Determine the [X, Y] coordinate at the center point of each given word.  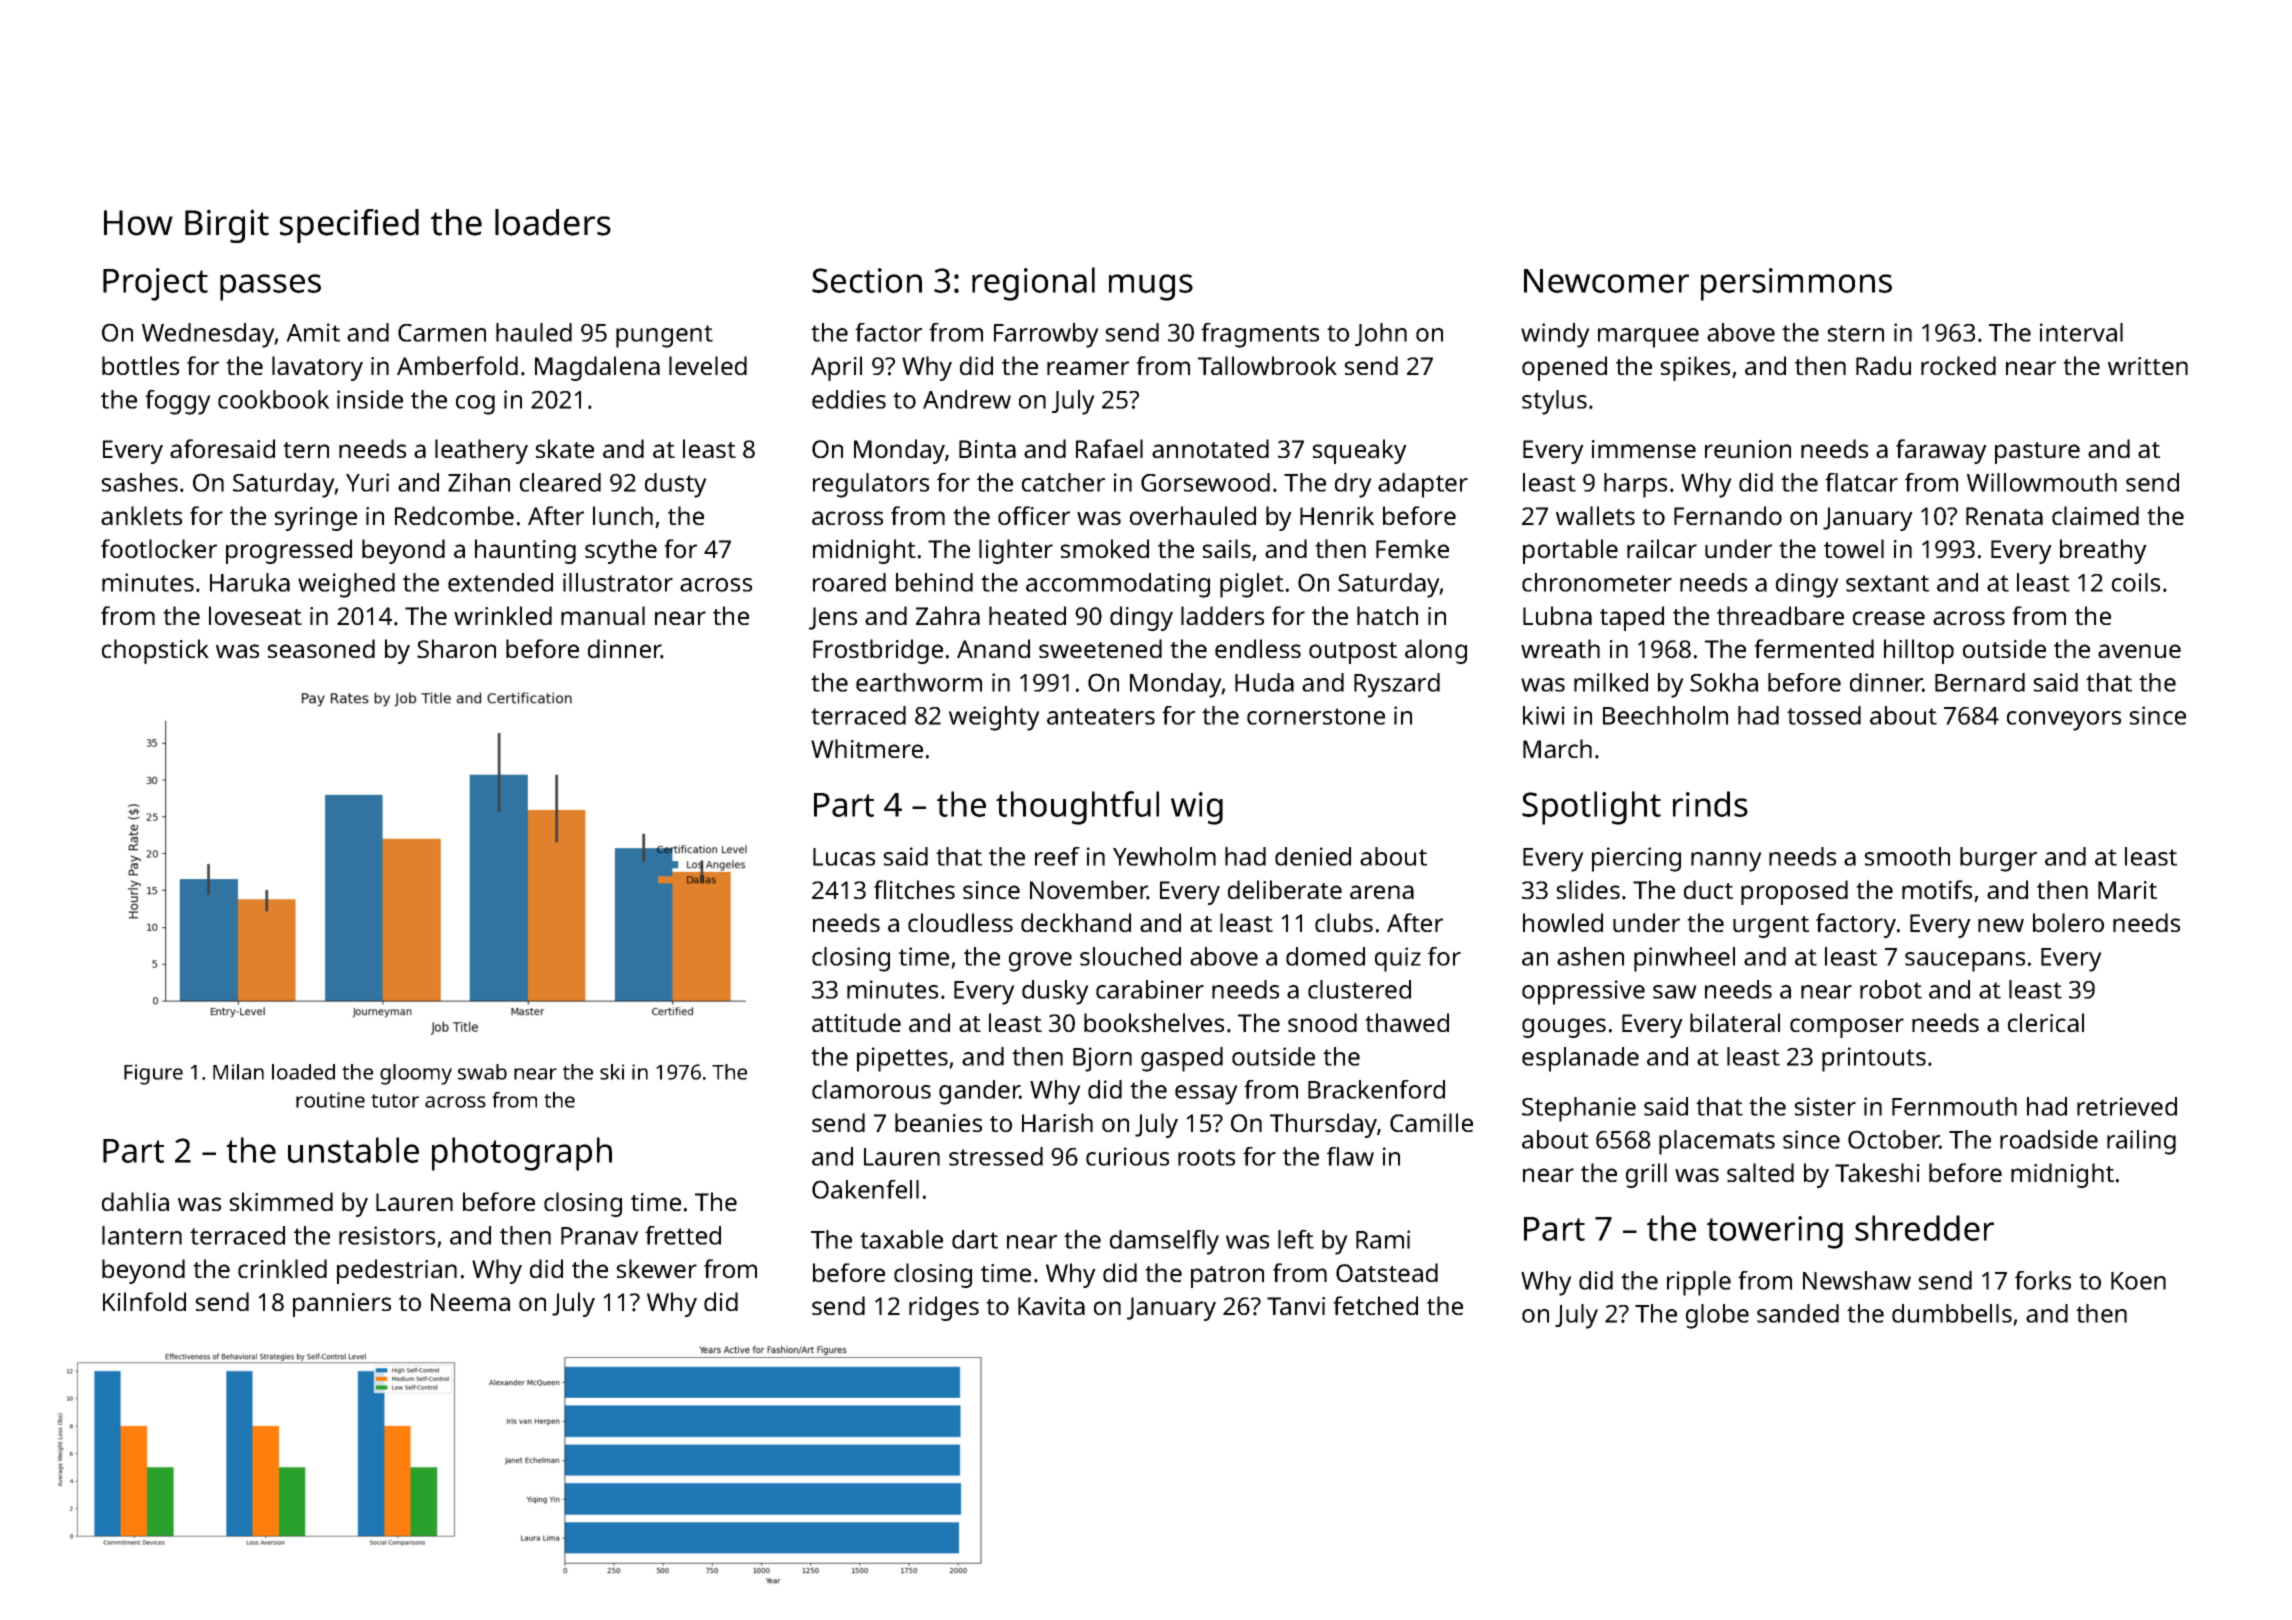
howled [1563, 922]
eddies [849, 399]
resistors [387, 1235]
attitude [856, 1022]
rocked [1958, 365]
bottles [140, 365]
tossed [1824, 715]
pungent [664, 336]
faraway [1941, 451]
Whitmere [867, 748]
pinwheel [1684, 959]
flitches [914, 889]
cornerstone [1316, 716]
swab [482, 1072]
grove [1040, 962]
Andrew [967, 399]
